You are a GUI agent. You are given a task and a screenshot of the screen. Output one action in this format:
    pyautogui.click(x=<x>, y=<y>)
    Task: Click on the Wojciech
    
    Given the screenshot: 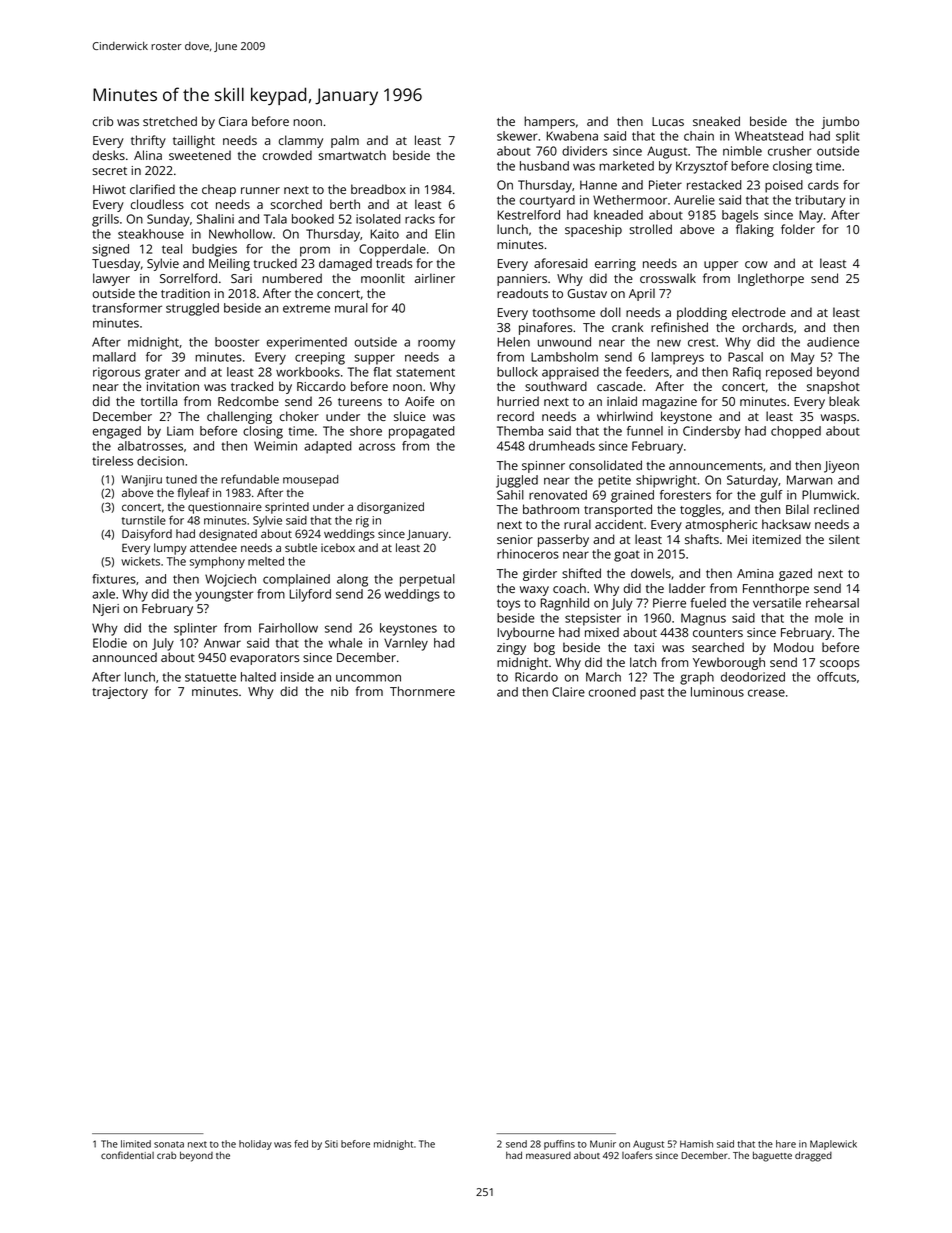 What is the action you would take?
    pyautogui.click(x=230, y=580)
